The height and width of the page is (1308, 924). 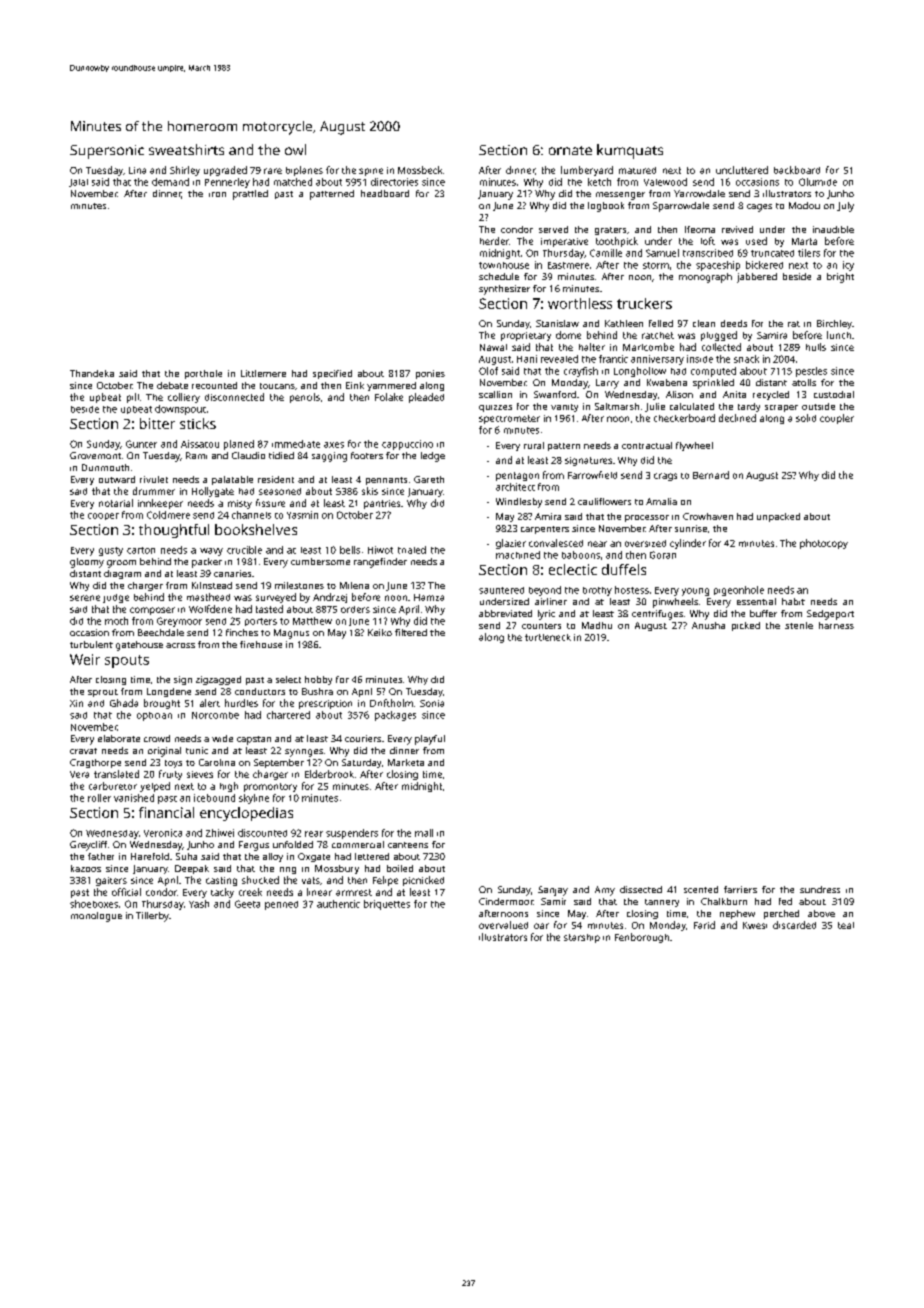 What do you see at coordinates (548, 637) in the page?
I see `turtleneck` at bounding box center [548, 637].
